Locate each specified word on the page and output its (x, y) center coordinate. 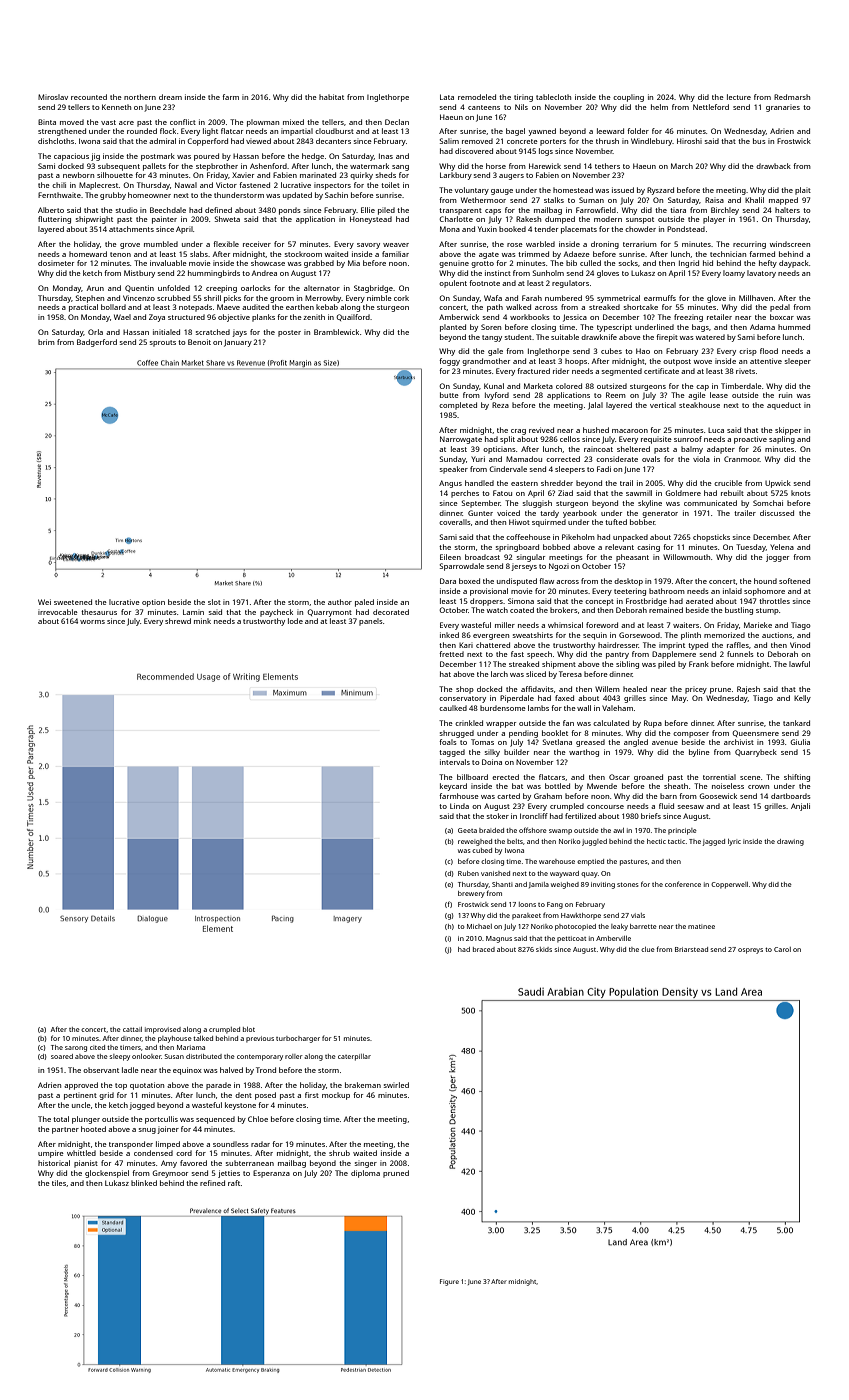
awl (618, 830)
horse (496, 166)
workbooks (530, 317)
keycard (453, 787)
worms (92, 622)
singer (366, 1165)
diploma (365, 1174)
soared (62, 1056)
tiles (59, 1183)
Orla (95, 332)
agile (697, 396)
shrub (339, 1153)
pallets (154, 167)
